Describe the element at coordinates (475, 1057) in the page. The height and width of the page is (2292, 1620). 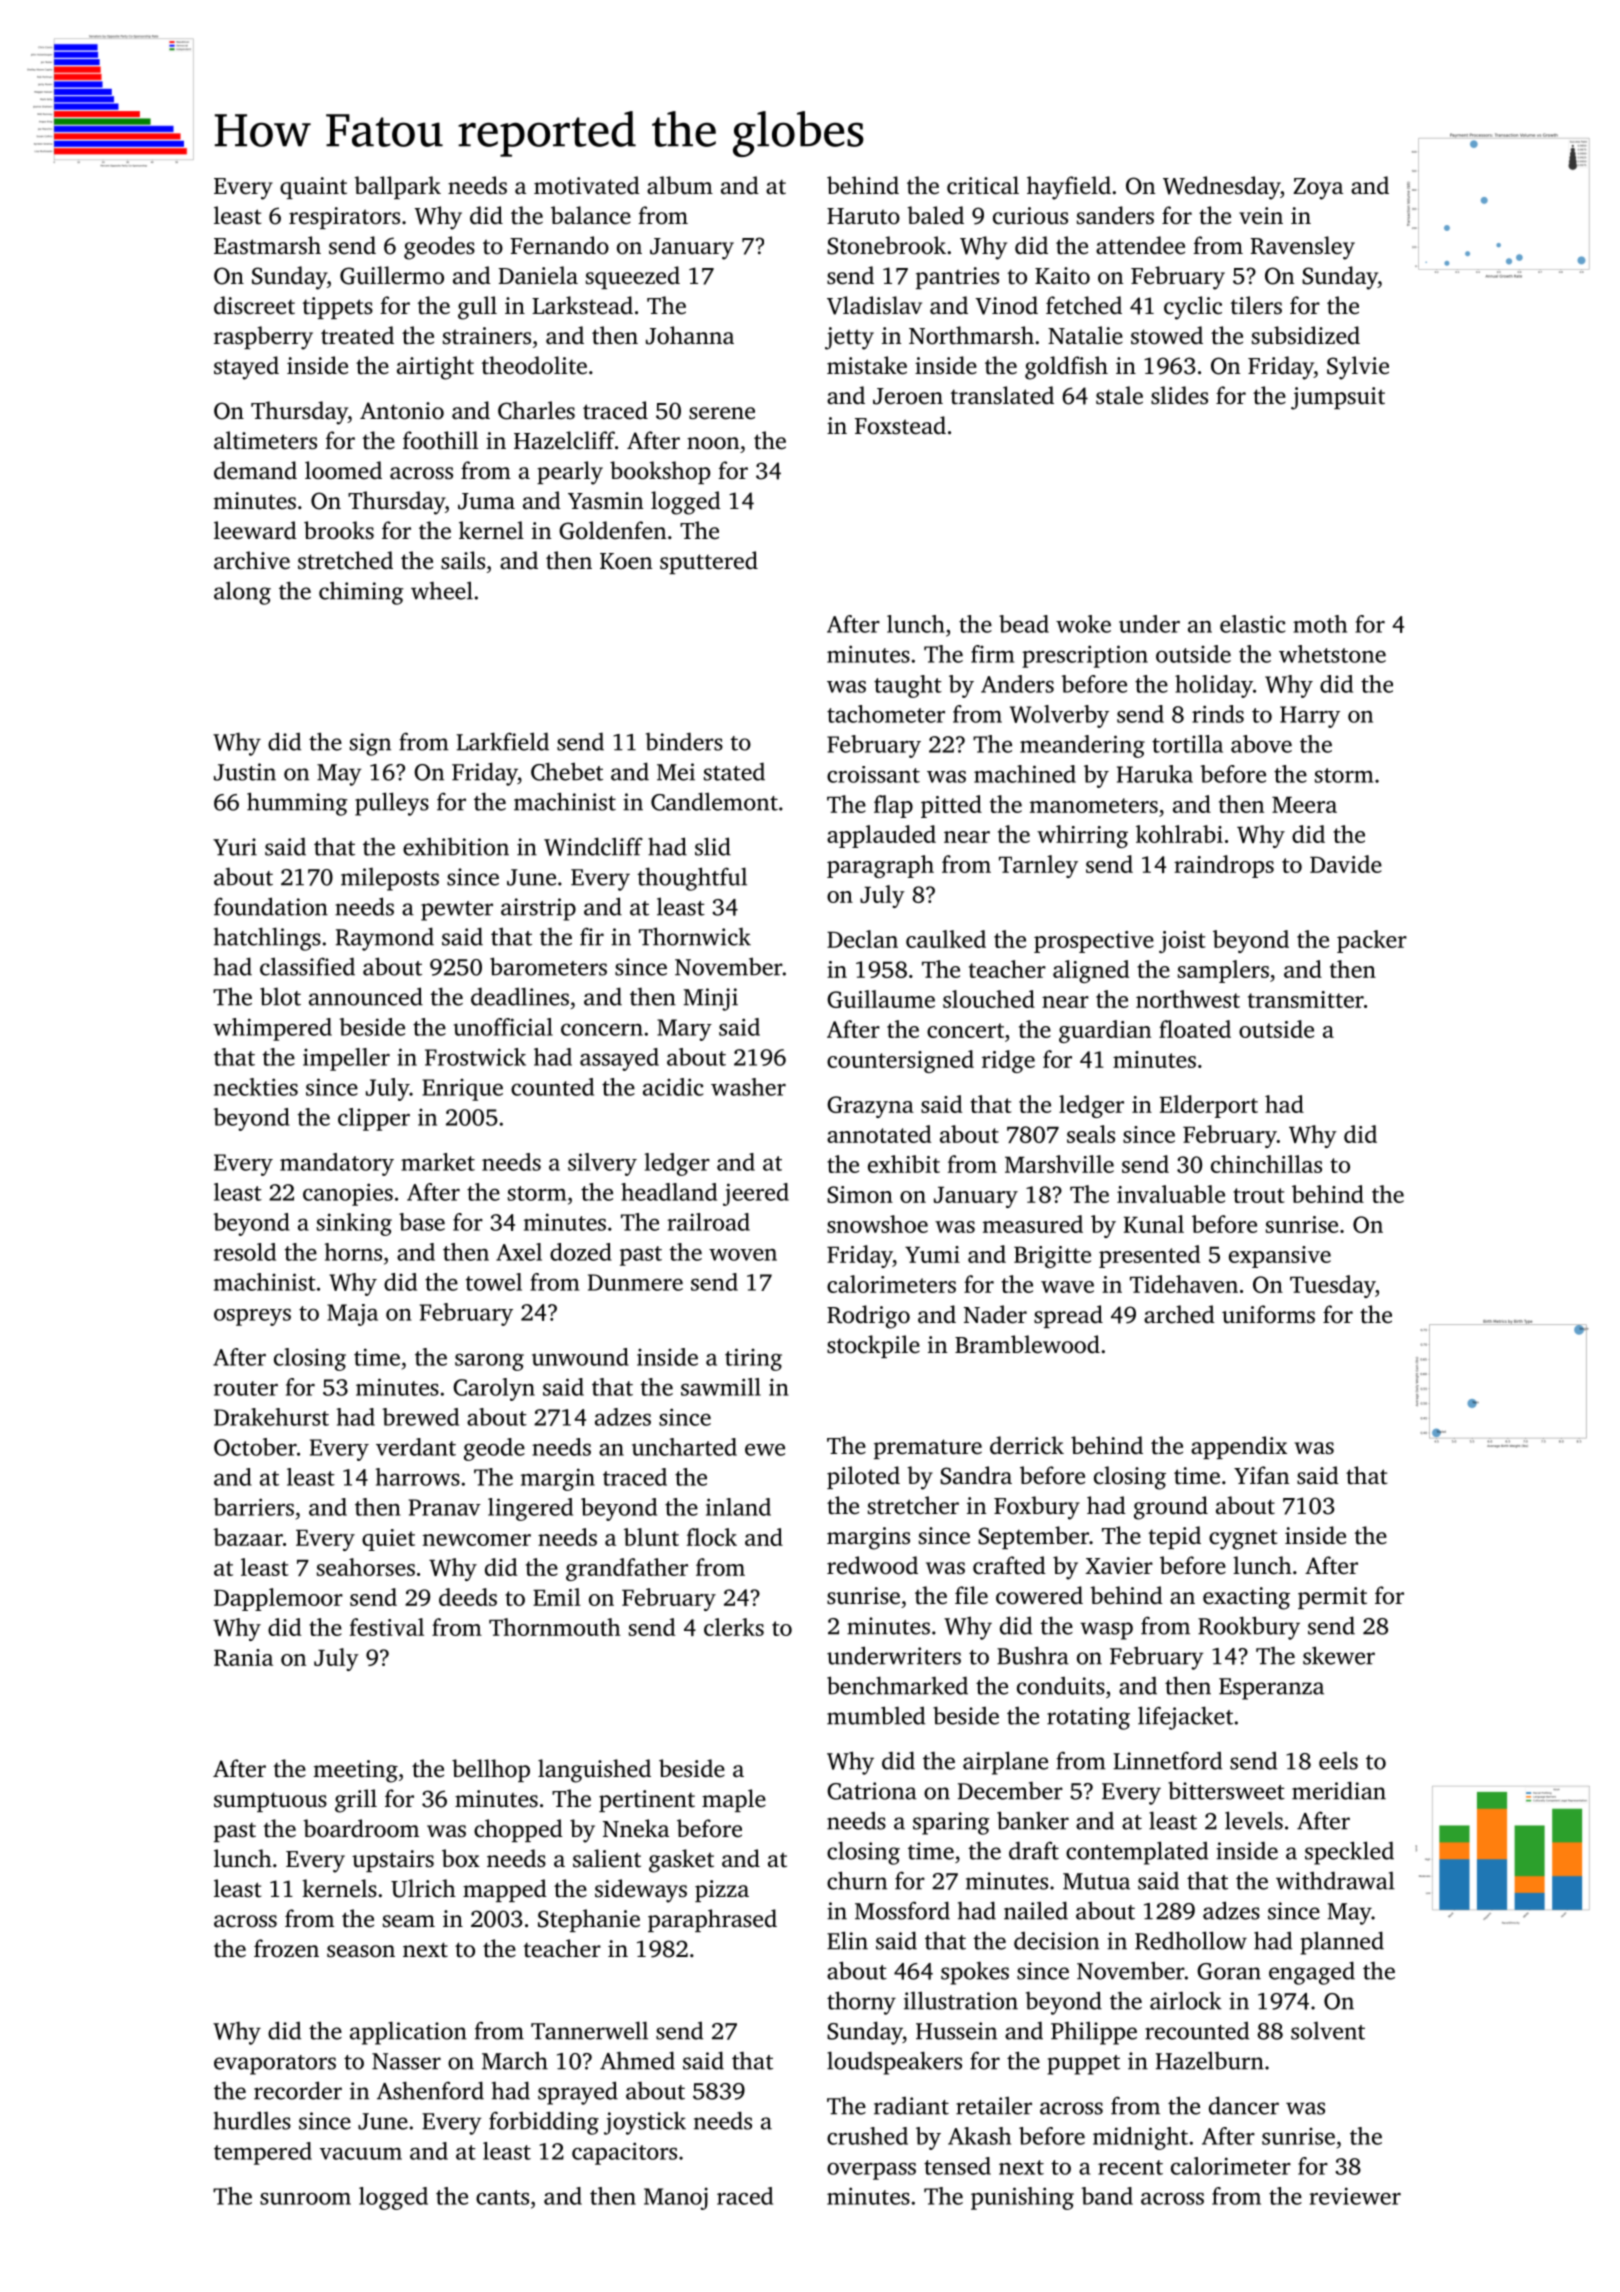
I see `Frostwick` at that location.
